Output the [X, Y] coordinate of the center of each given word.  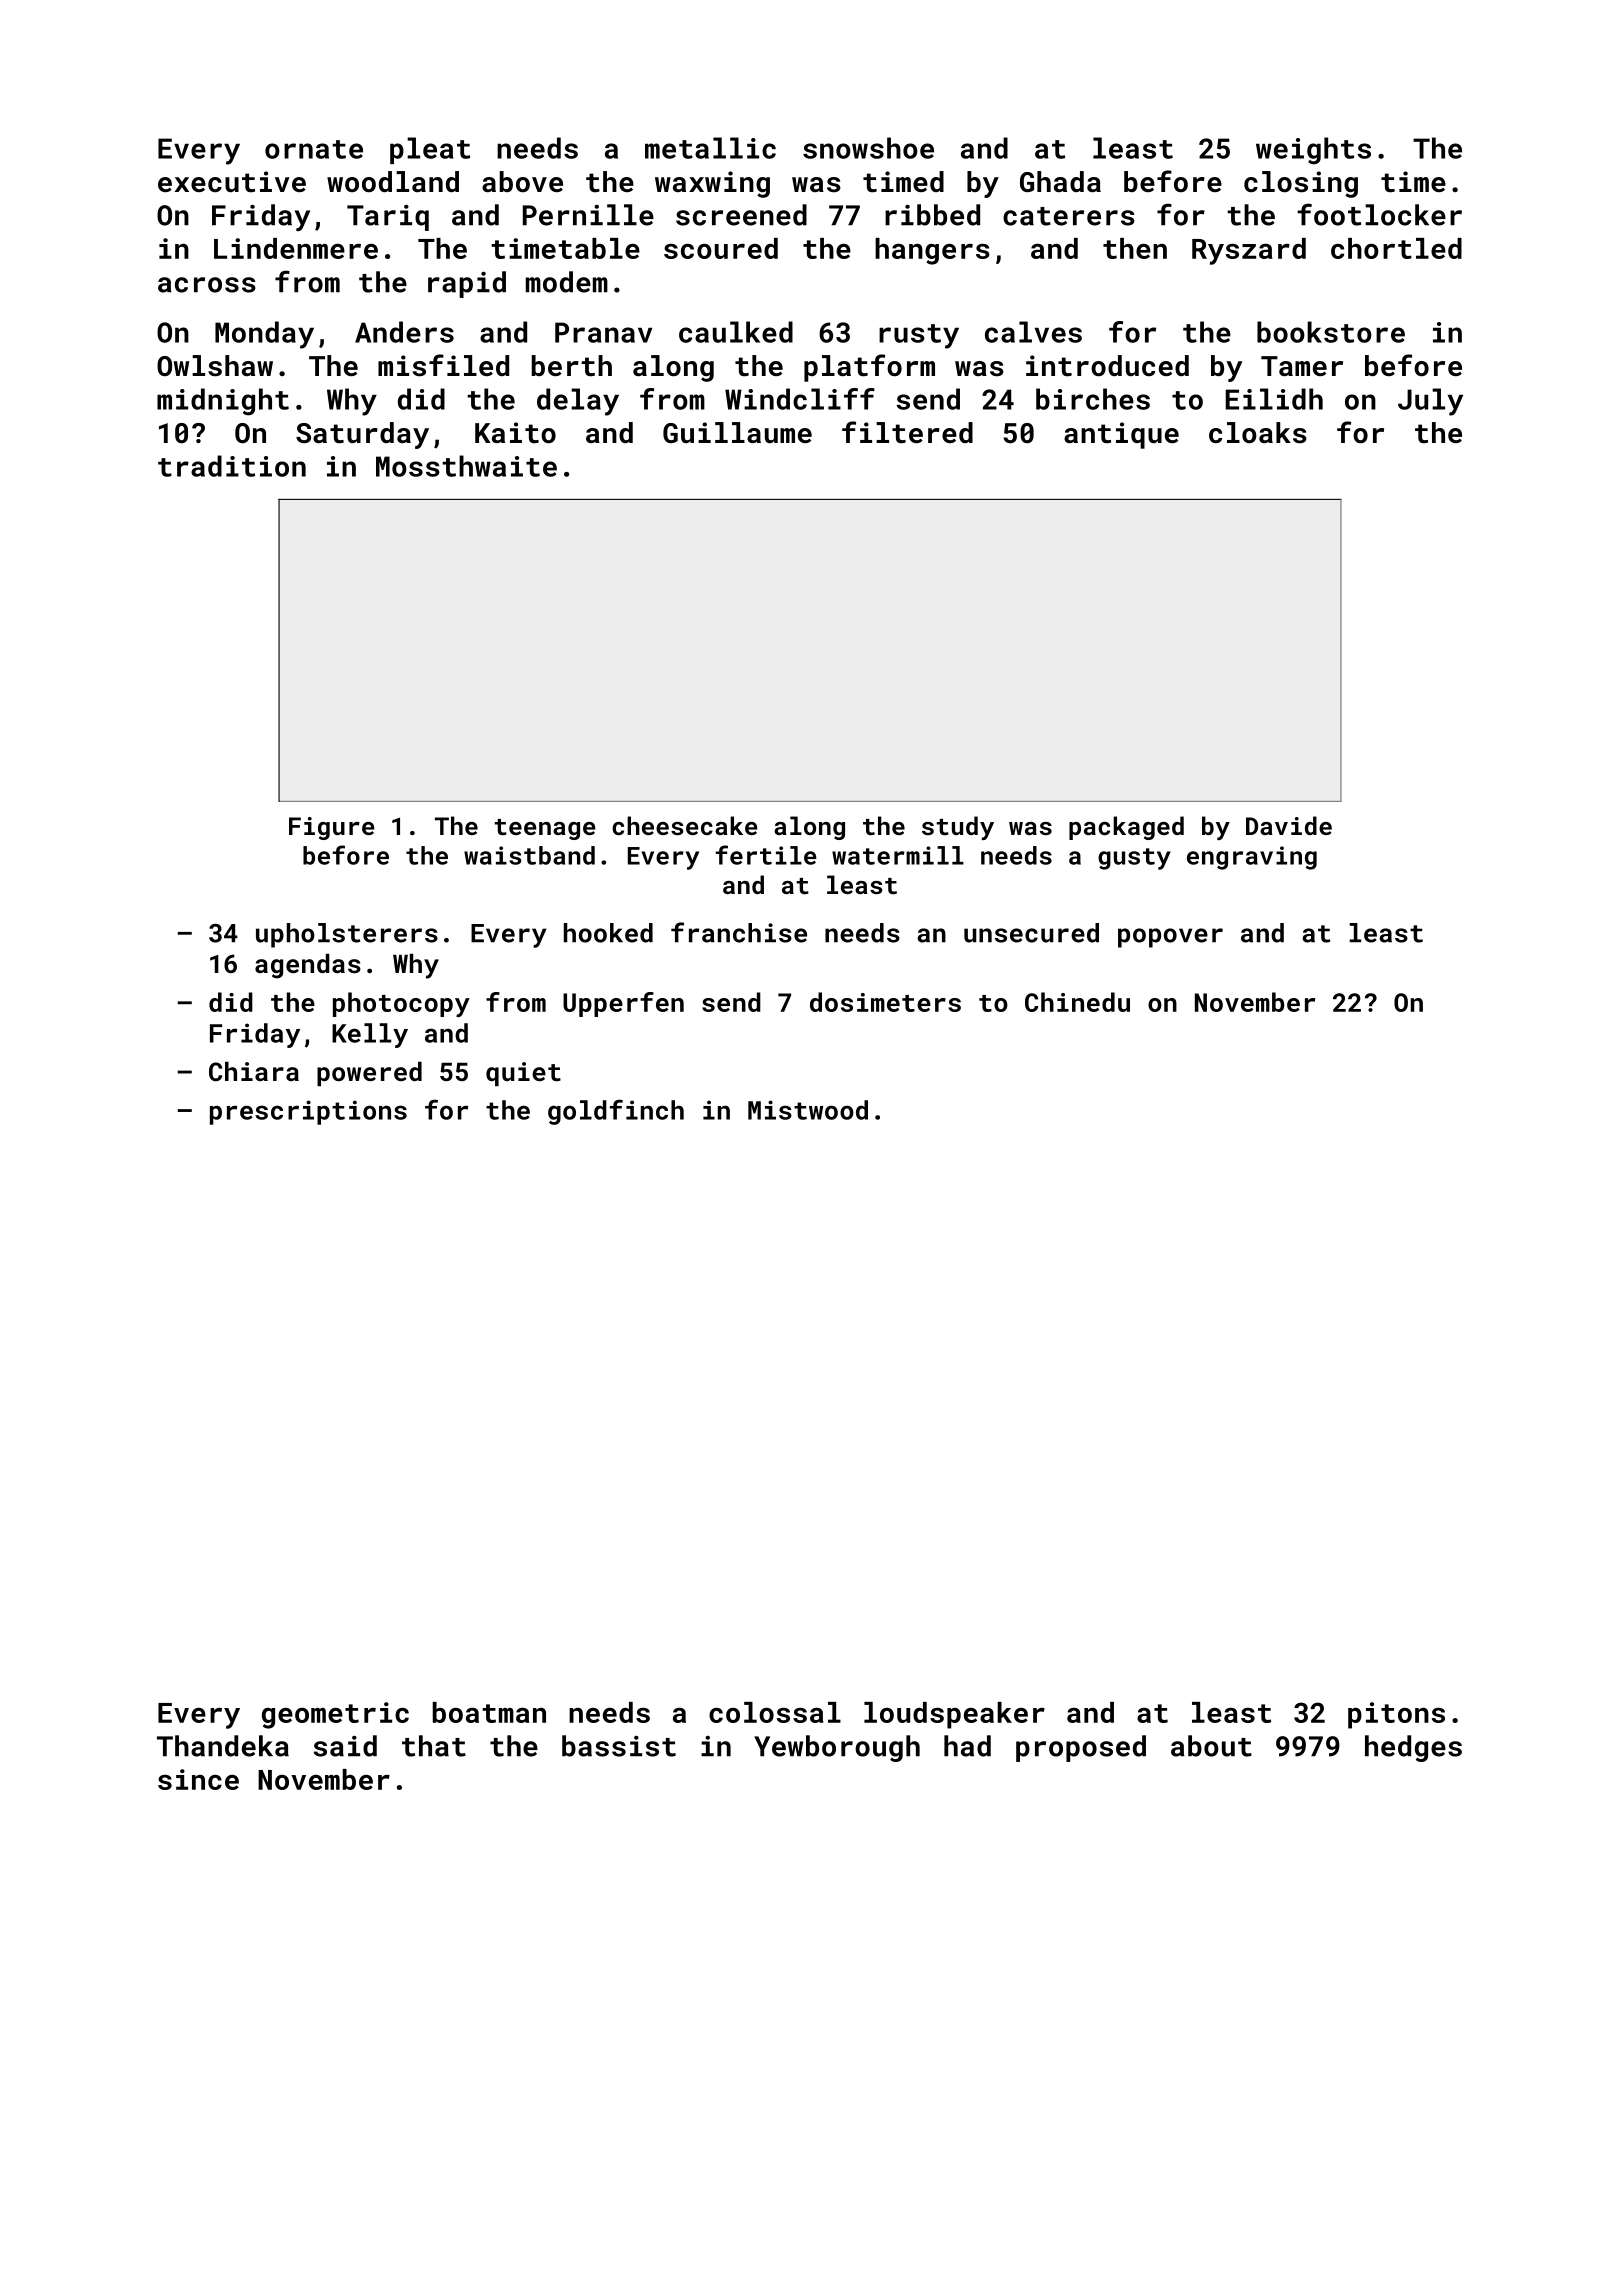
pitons [1396, 1715]
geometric [335, 1715]
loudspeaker [954, 1715]
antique [1121, 435]
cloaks [1258, 433]
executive [232, 182]
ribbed [932, 215]
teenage [545, 829]
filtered [907, 432]
